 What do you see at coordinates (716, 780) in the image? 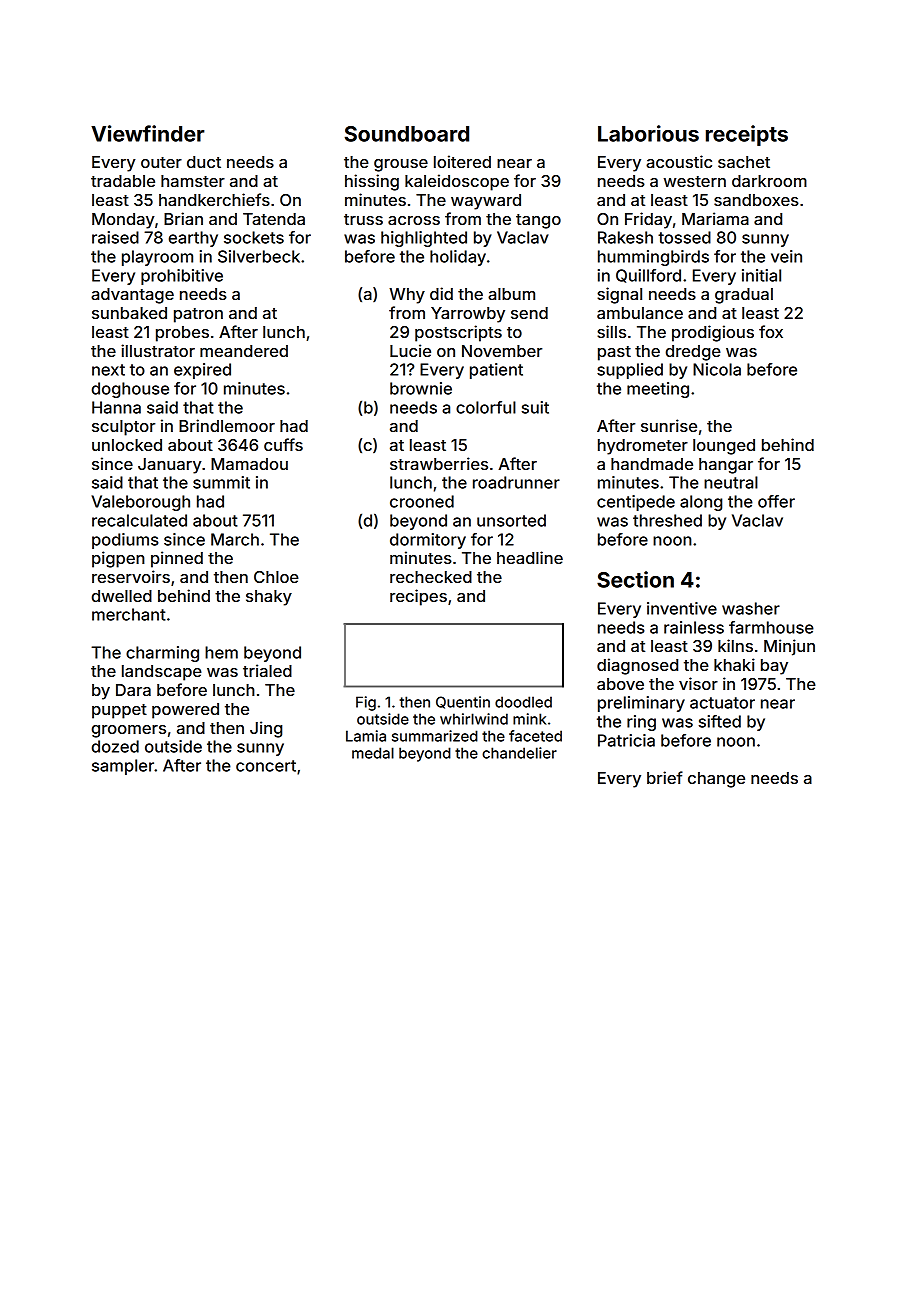
I see `change` at bounding box center [716, 780].
